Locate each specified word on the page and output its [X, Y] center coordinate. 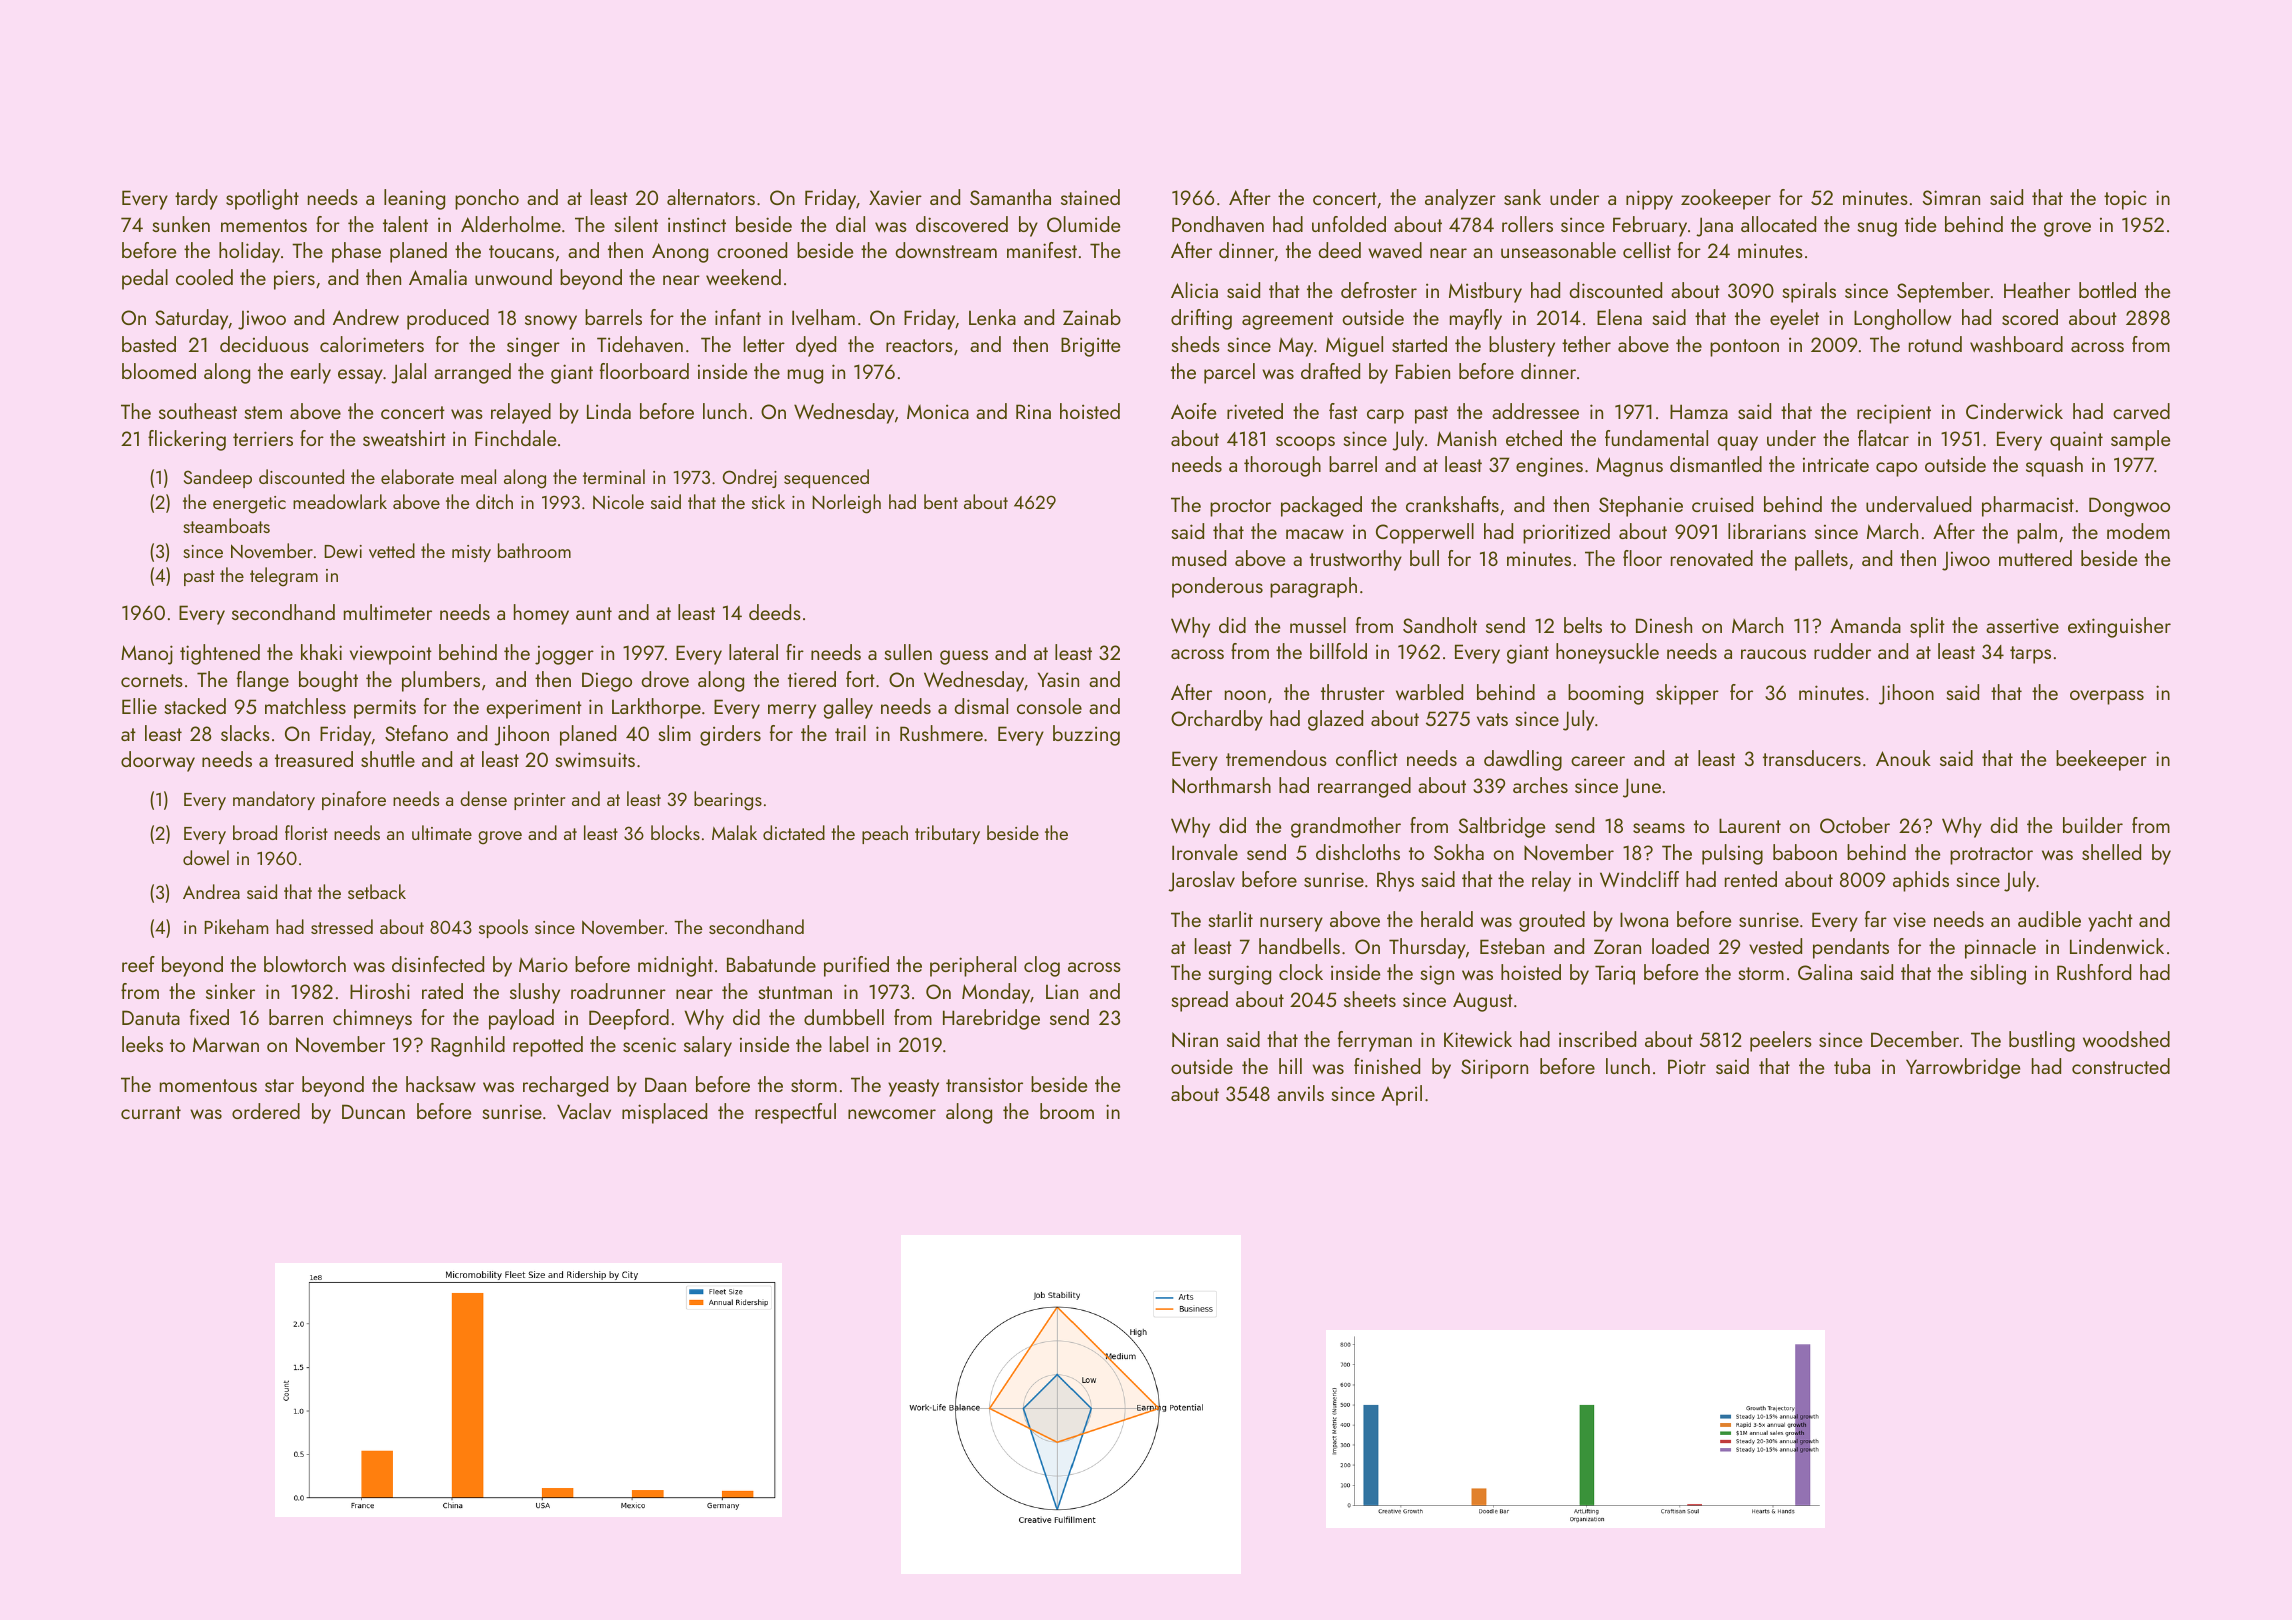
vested [1775, 946]
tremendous [1276, 758]
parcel [1229, 373]
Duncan [373, 1111]
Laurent [1750, 825]
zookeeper [1726, 199]
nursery [1291, 924]
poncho [487, 199]
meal [478, 476]
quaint [2076, 441]
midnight [675, 966]
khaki [321, 652]
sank [1522, 197]
